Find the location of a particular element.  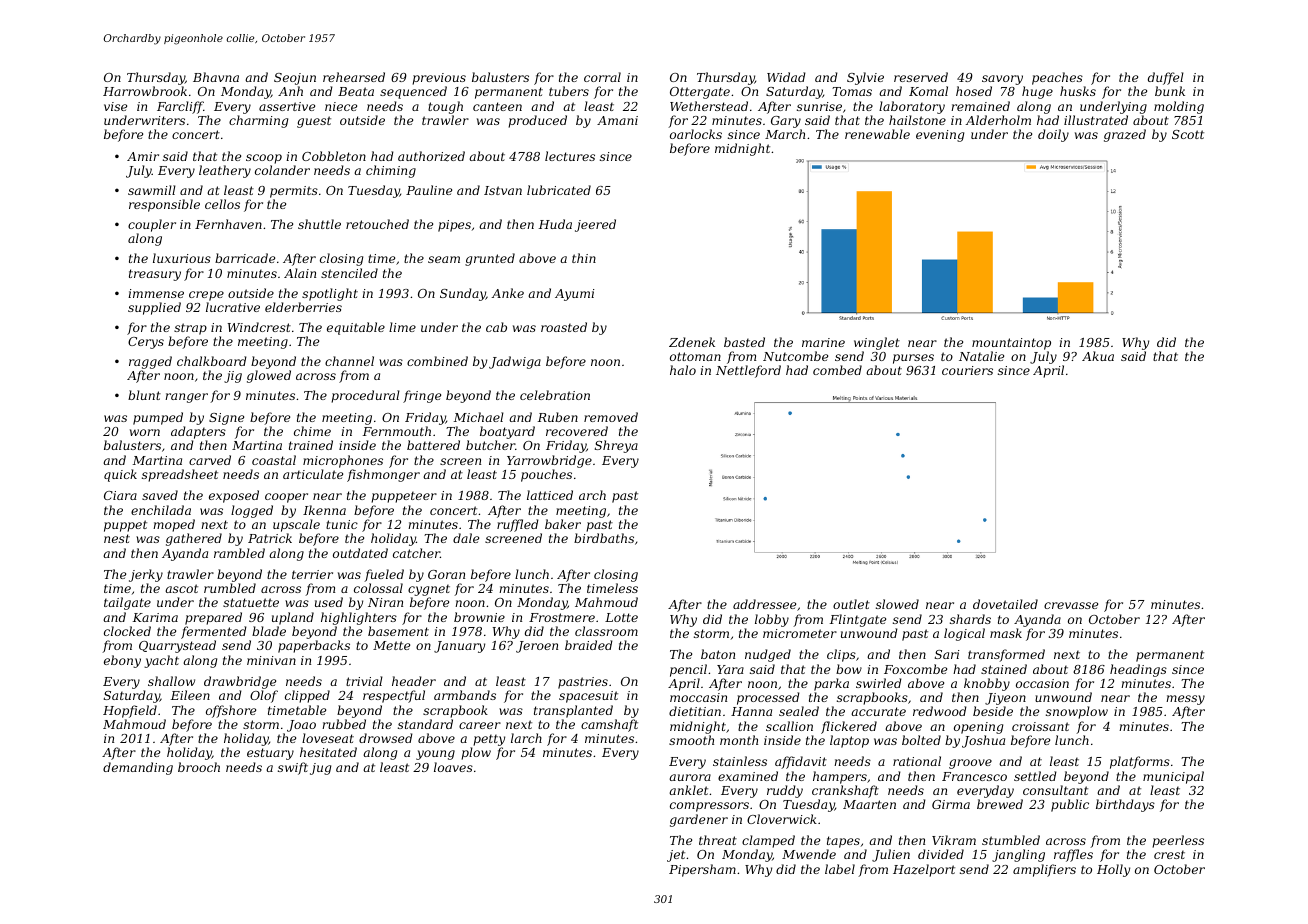

classroom is located at coordinates (606, 631).
